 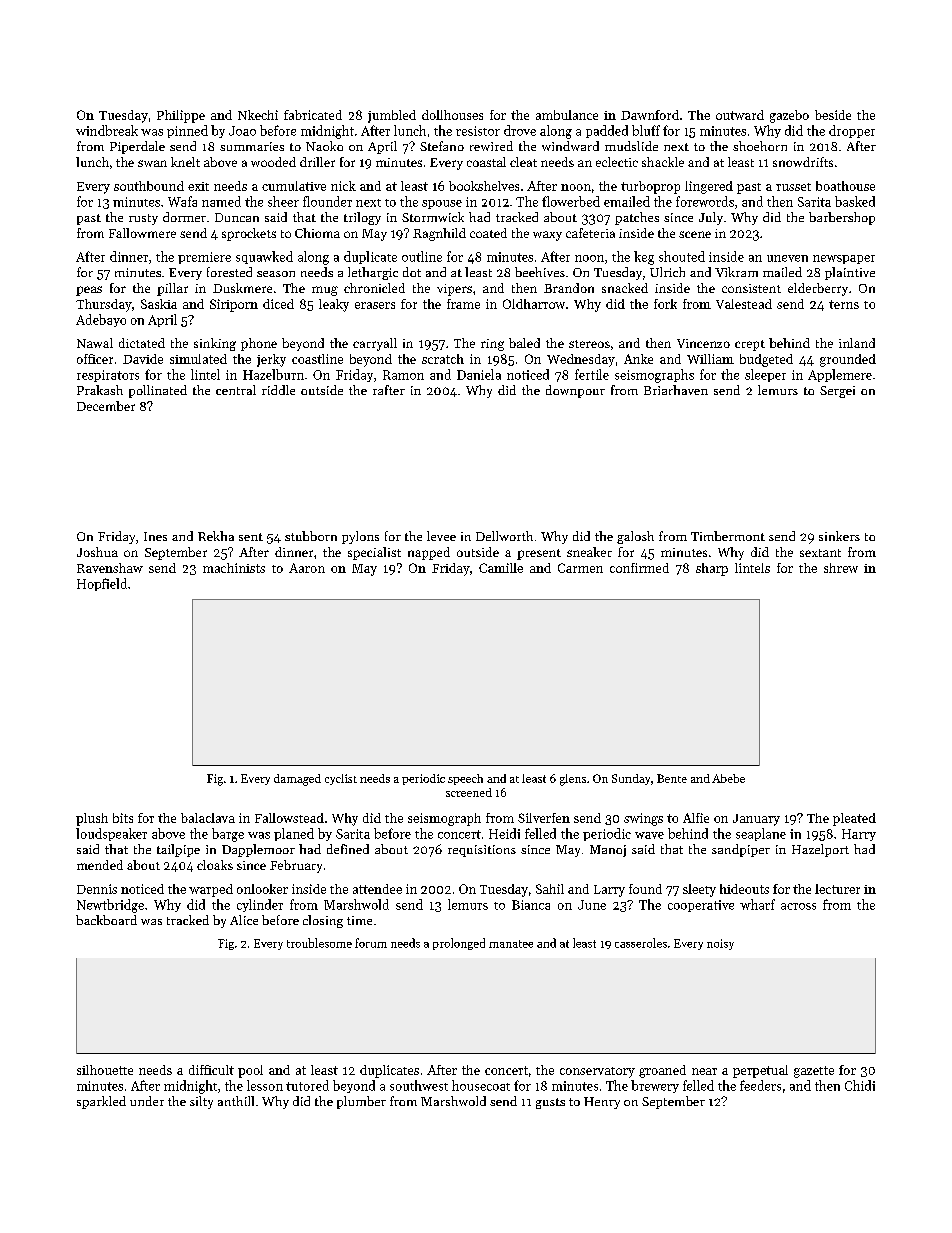 What do you see at coordinates (201, 1102) in the image?
I see `silty` at bounding box center [201, 1102].
